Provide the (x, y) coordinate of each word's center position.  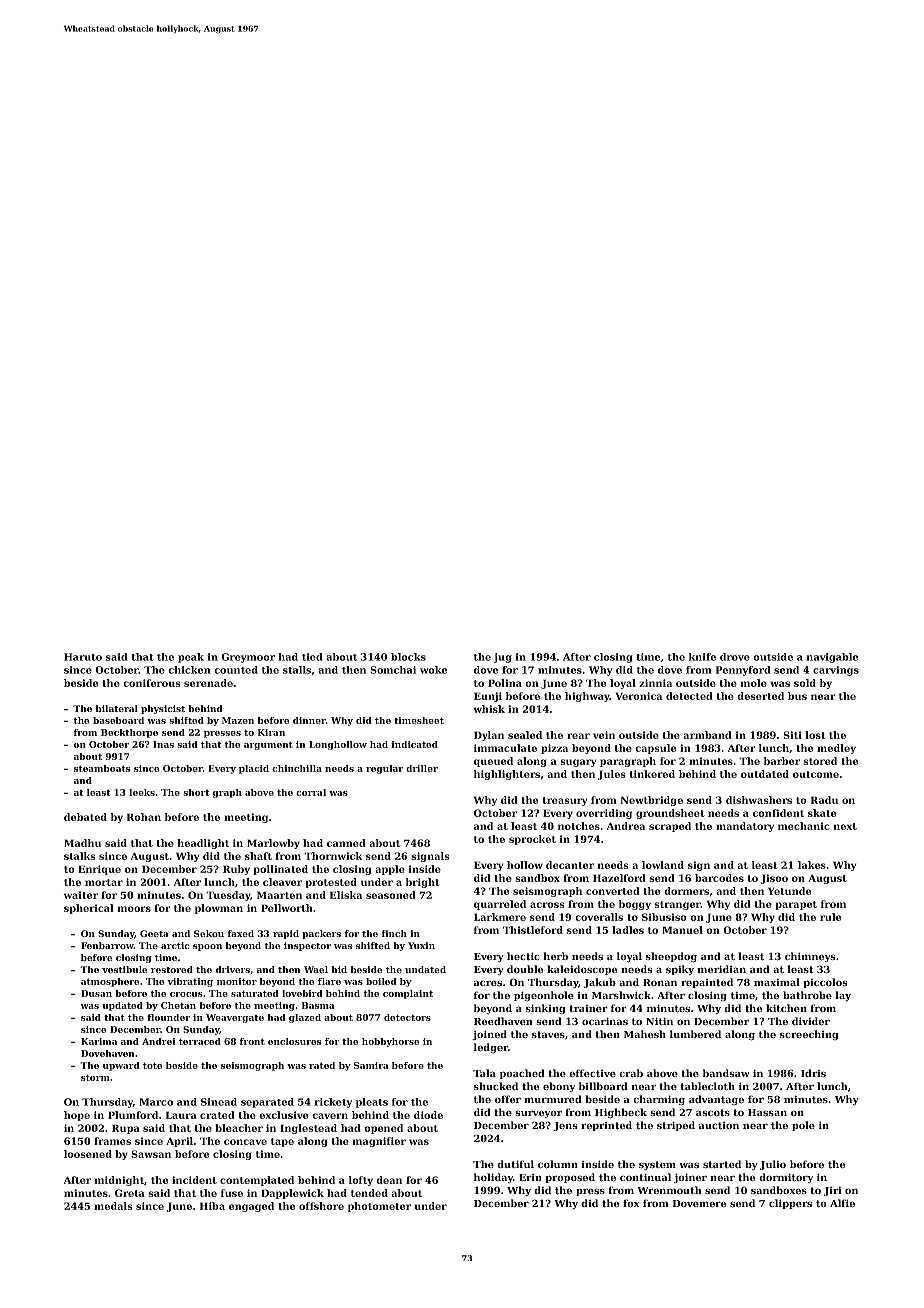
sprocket (532, 840)
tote (152, 1065)
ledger (491, 1048)
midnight (119, 1181)
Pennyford (743, 671)
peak (191, 658)
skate (822, 813)
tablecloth (707, 1086)
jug (503, 658)
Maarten (279, 895)
